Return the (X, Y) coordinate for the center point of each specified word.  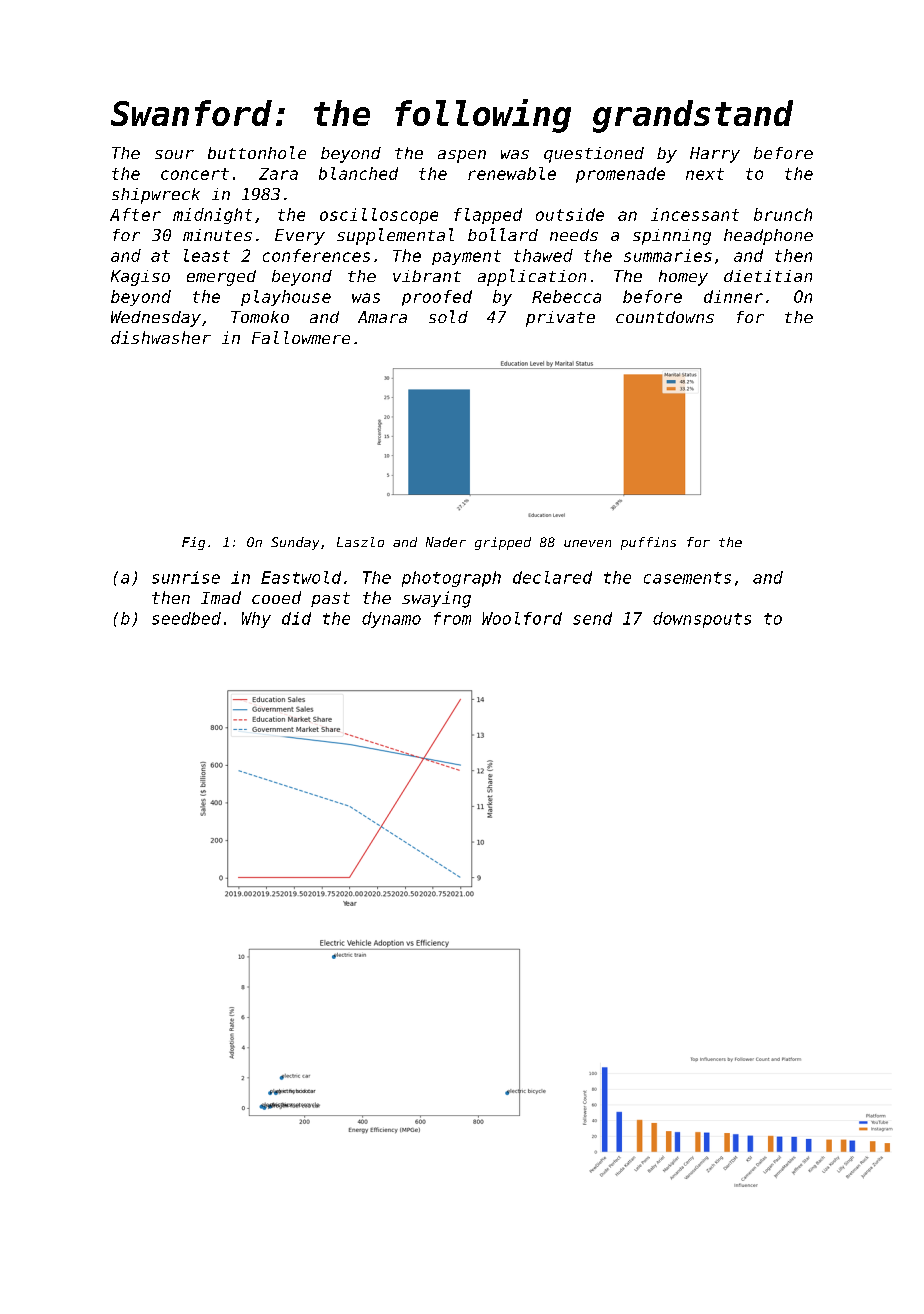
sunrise (186, 577)
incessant (695, 214)
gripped (503, 543)
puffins (648, 543)
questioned (594, 155)
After (135, 214)
